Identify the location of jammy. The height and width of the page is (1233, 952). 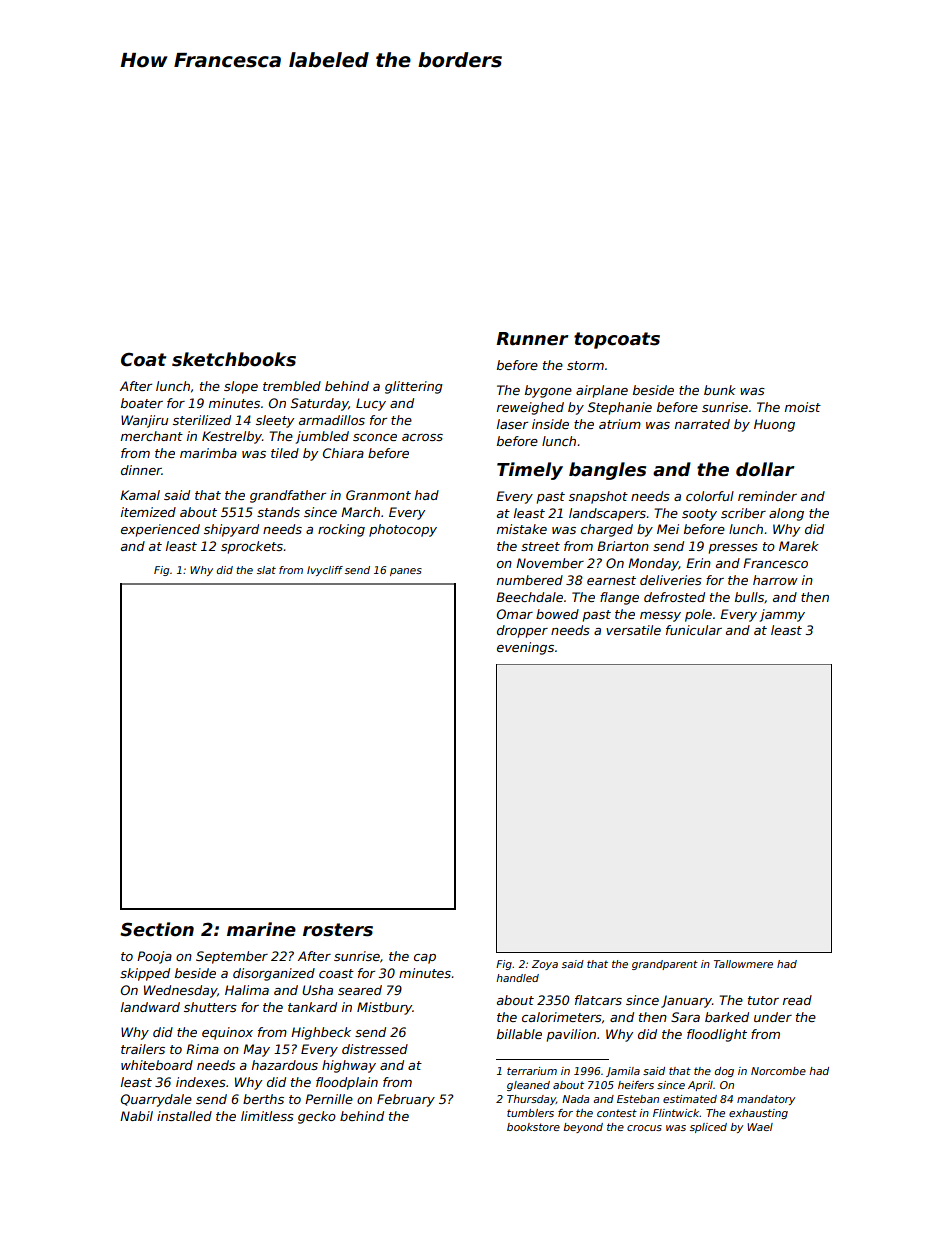
(782, 615).
